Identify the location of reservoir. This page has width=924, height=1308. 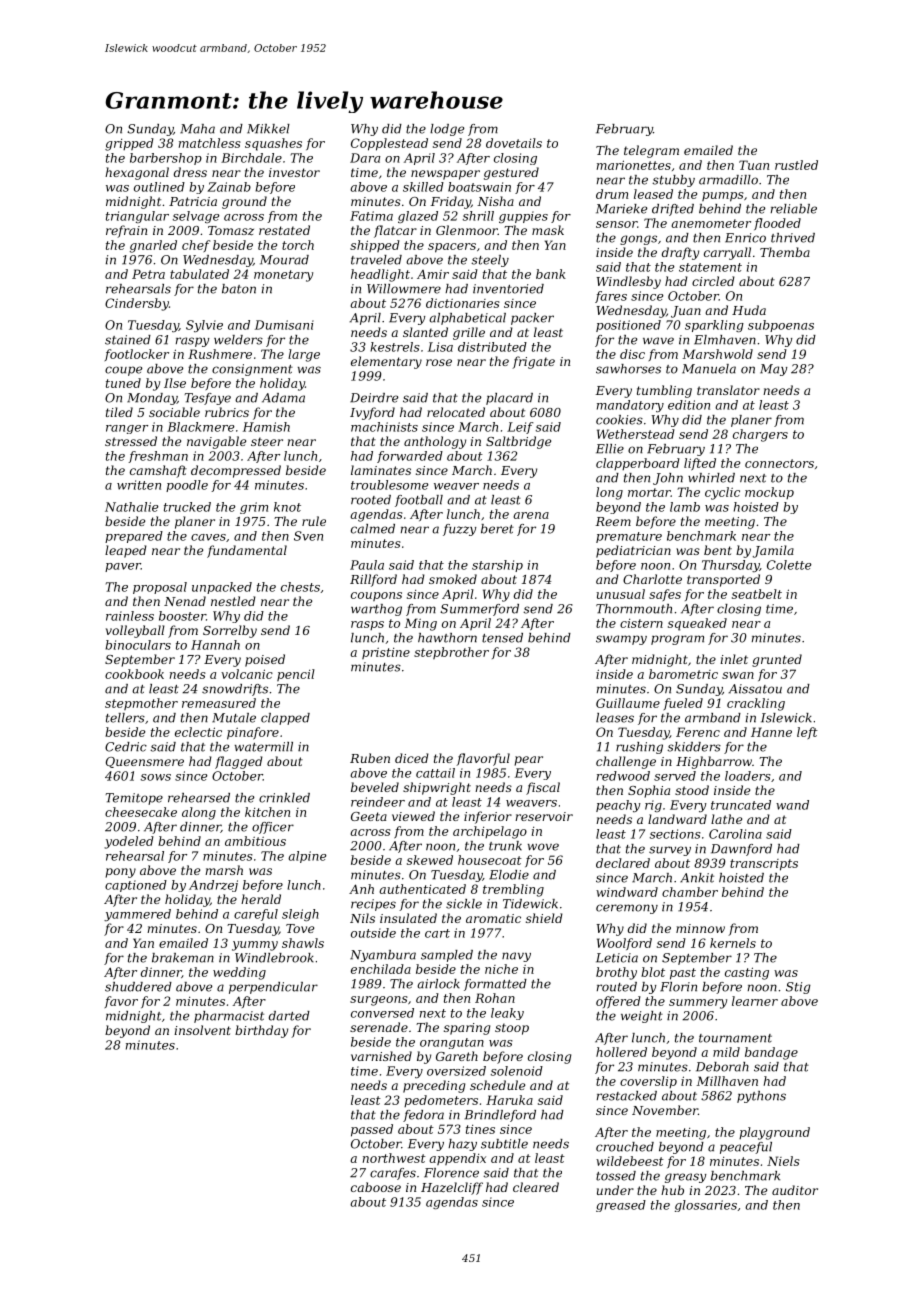
(544, 816).
